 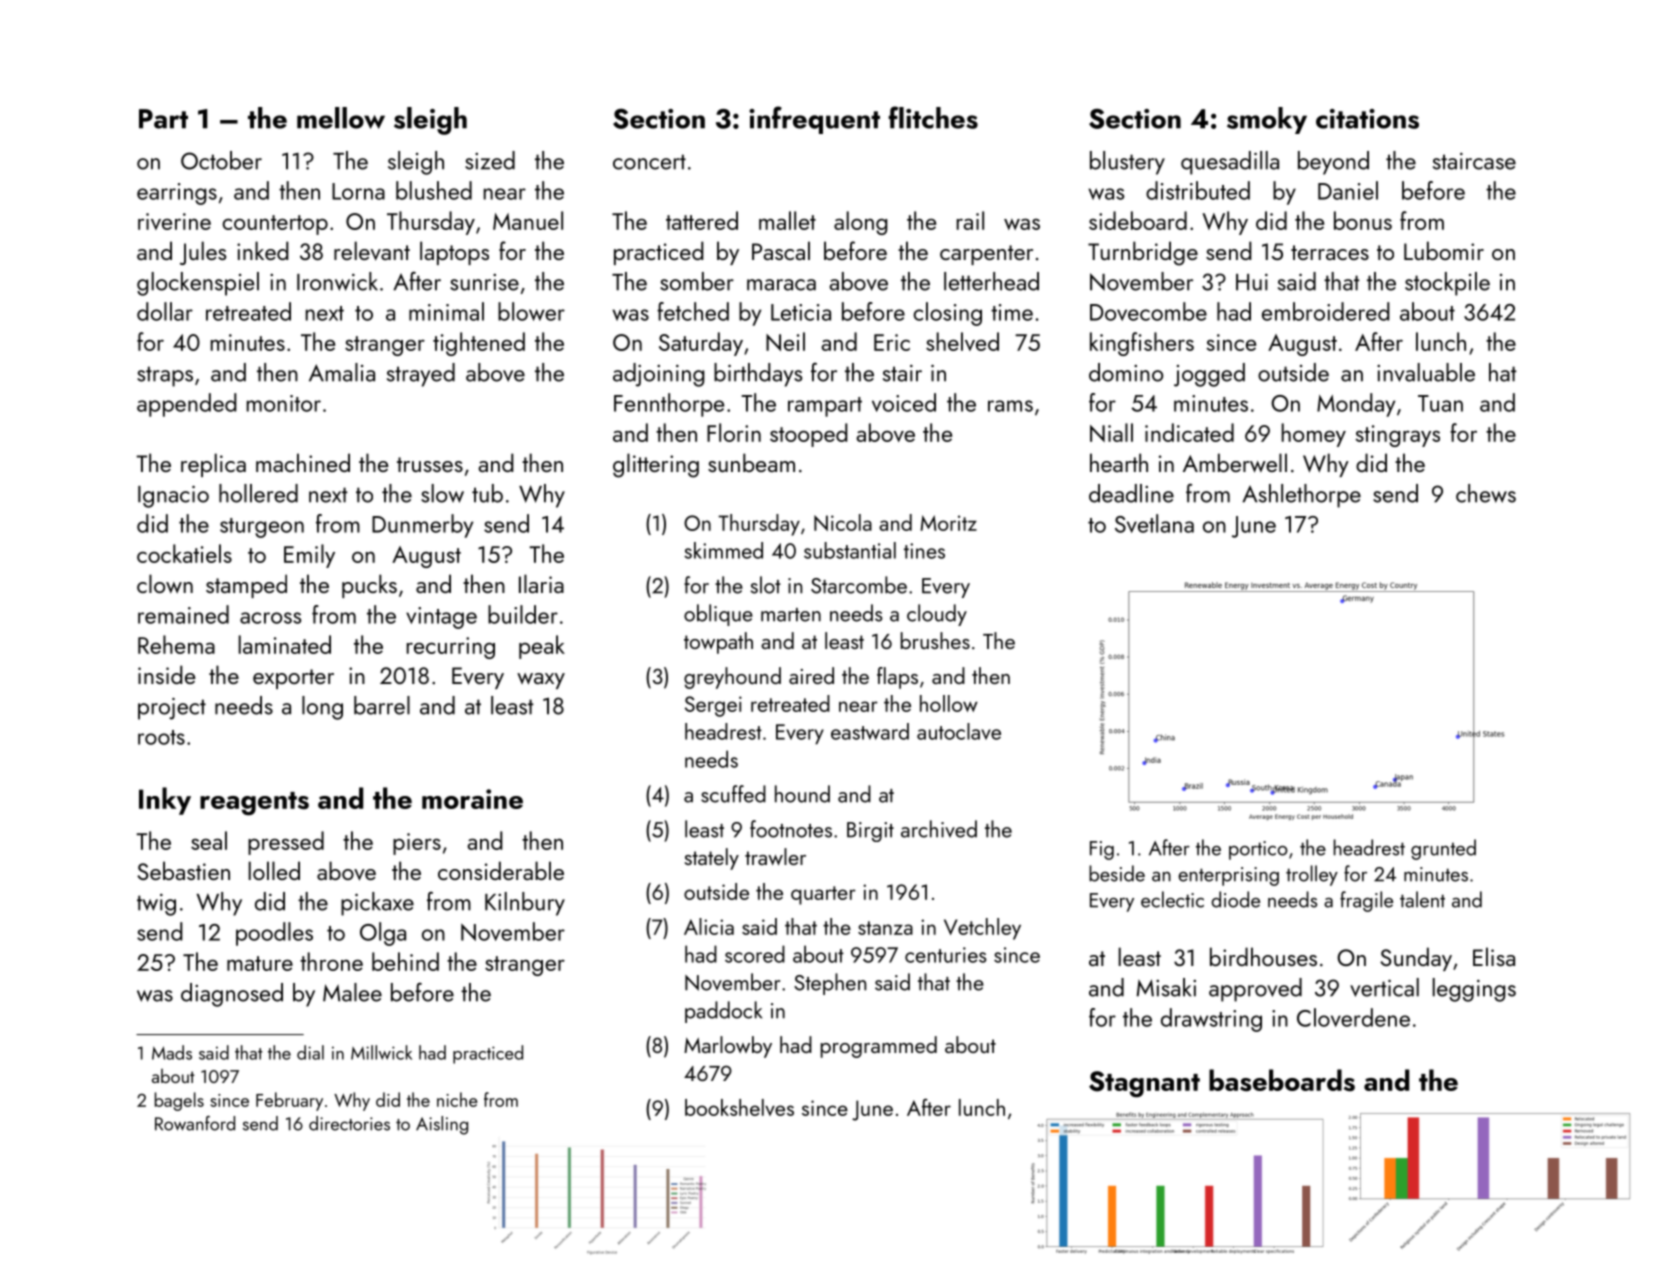 What do you see at coordinates (949, 703) in the image?
I see `hollow` at bounding box center [949, 703].
